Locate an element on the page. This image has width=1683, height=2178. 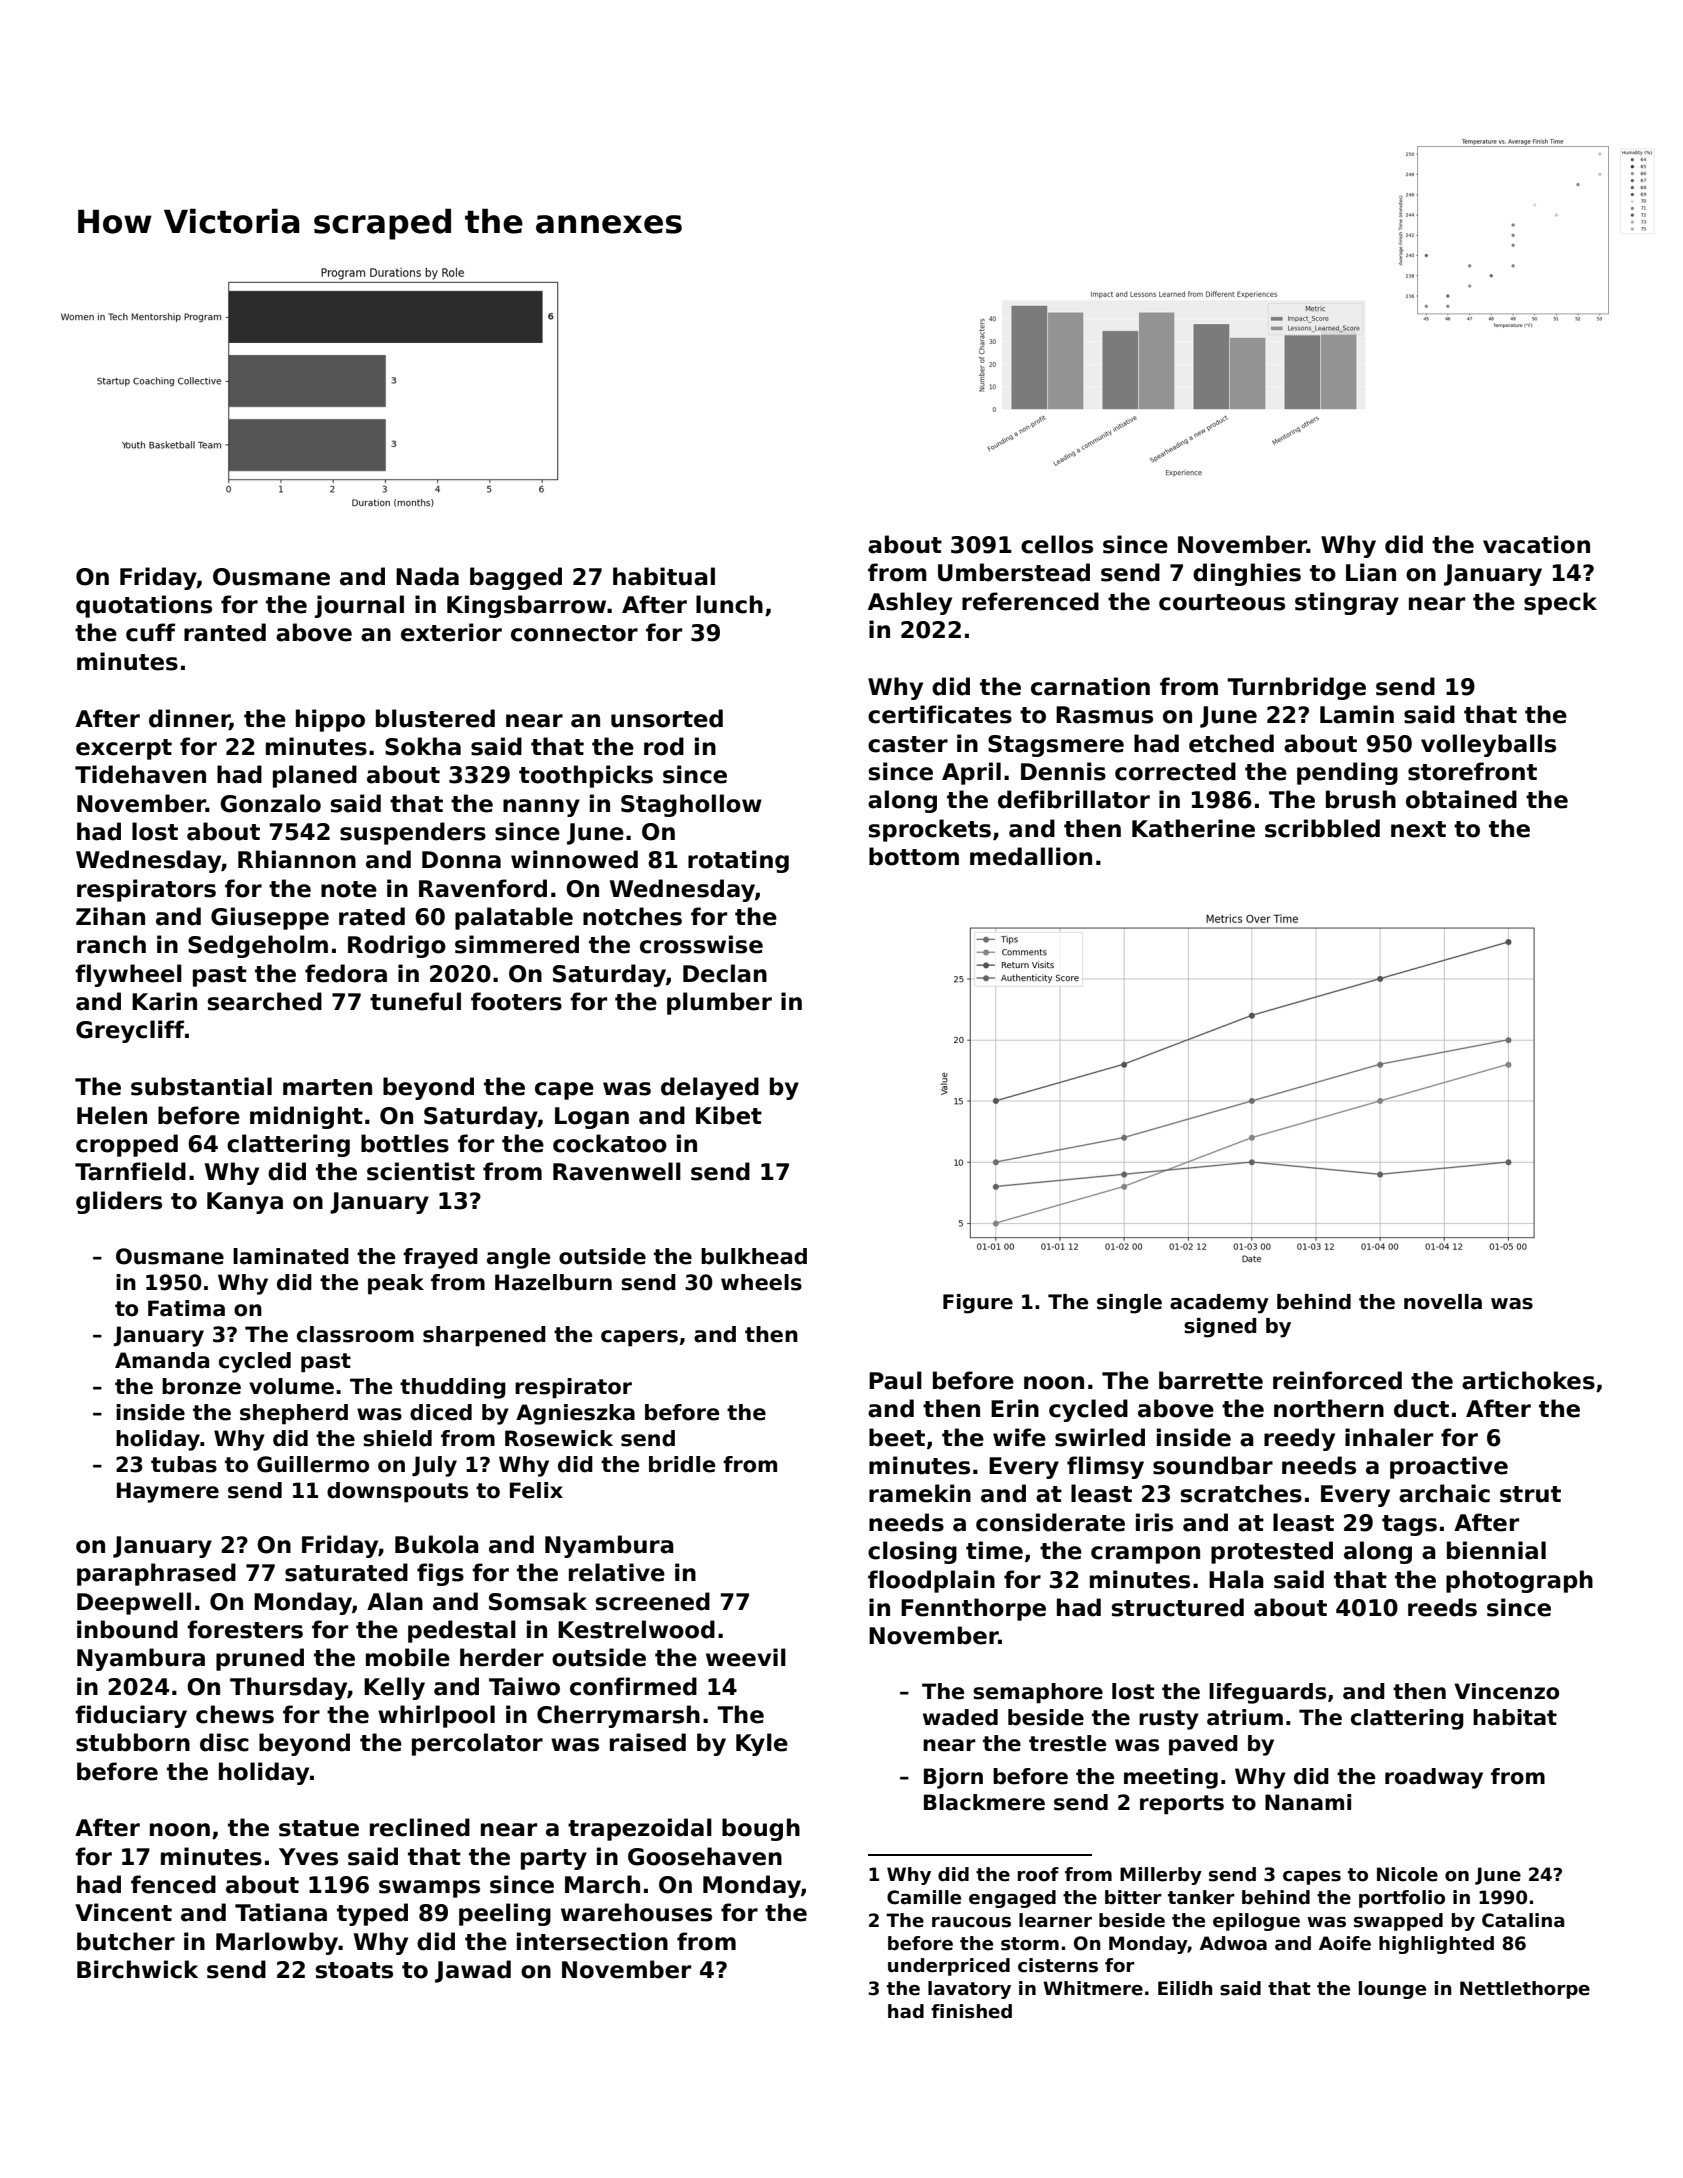
scribbled is located at coordinates (1322, 828).
